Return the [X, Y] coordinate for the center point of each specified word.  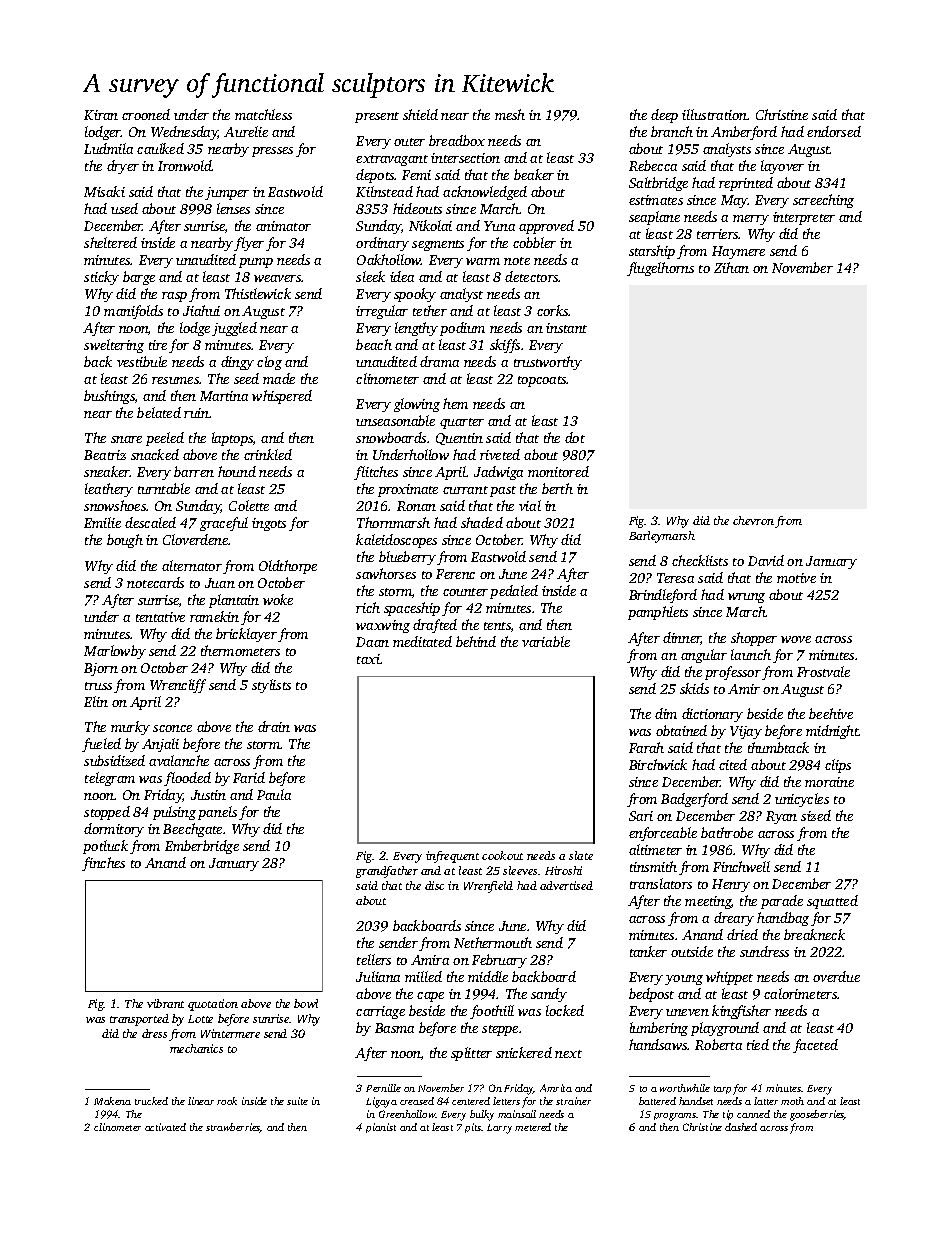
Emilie [102, 522]
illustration [714, 114]
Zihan [731, 267]
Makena [112, 1101]
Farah [646, 747]
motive [796, 578]
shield [420, 114]
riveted [500, 454]
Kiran [101, 115]
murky [130, 728]
